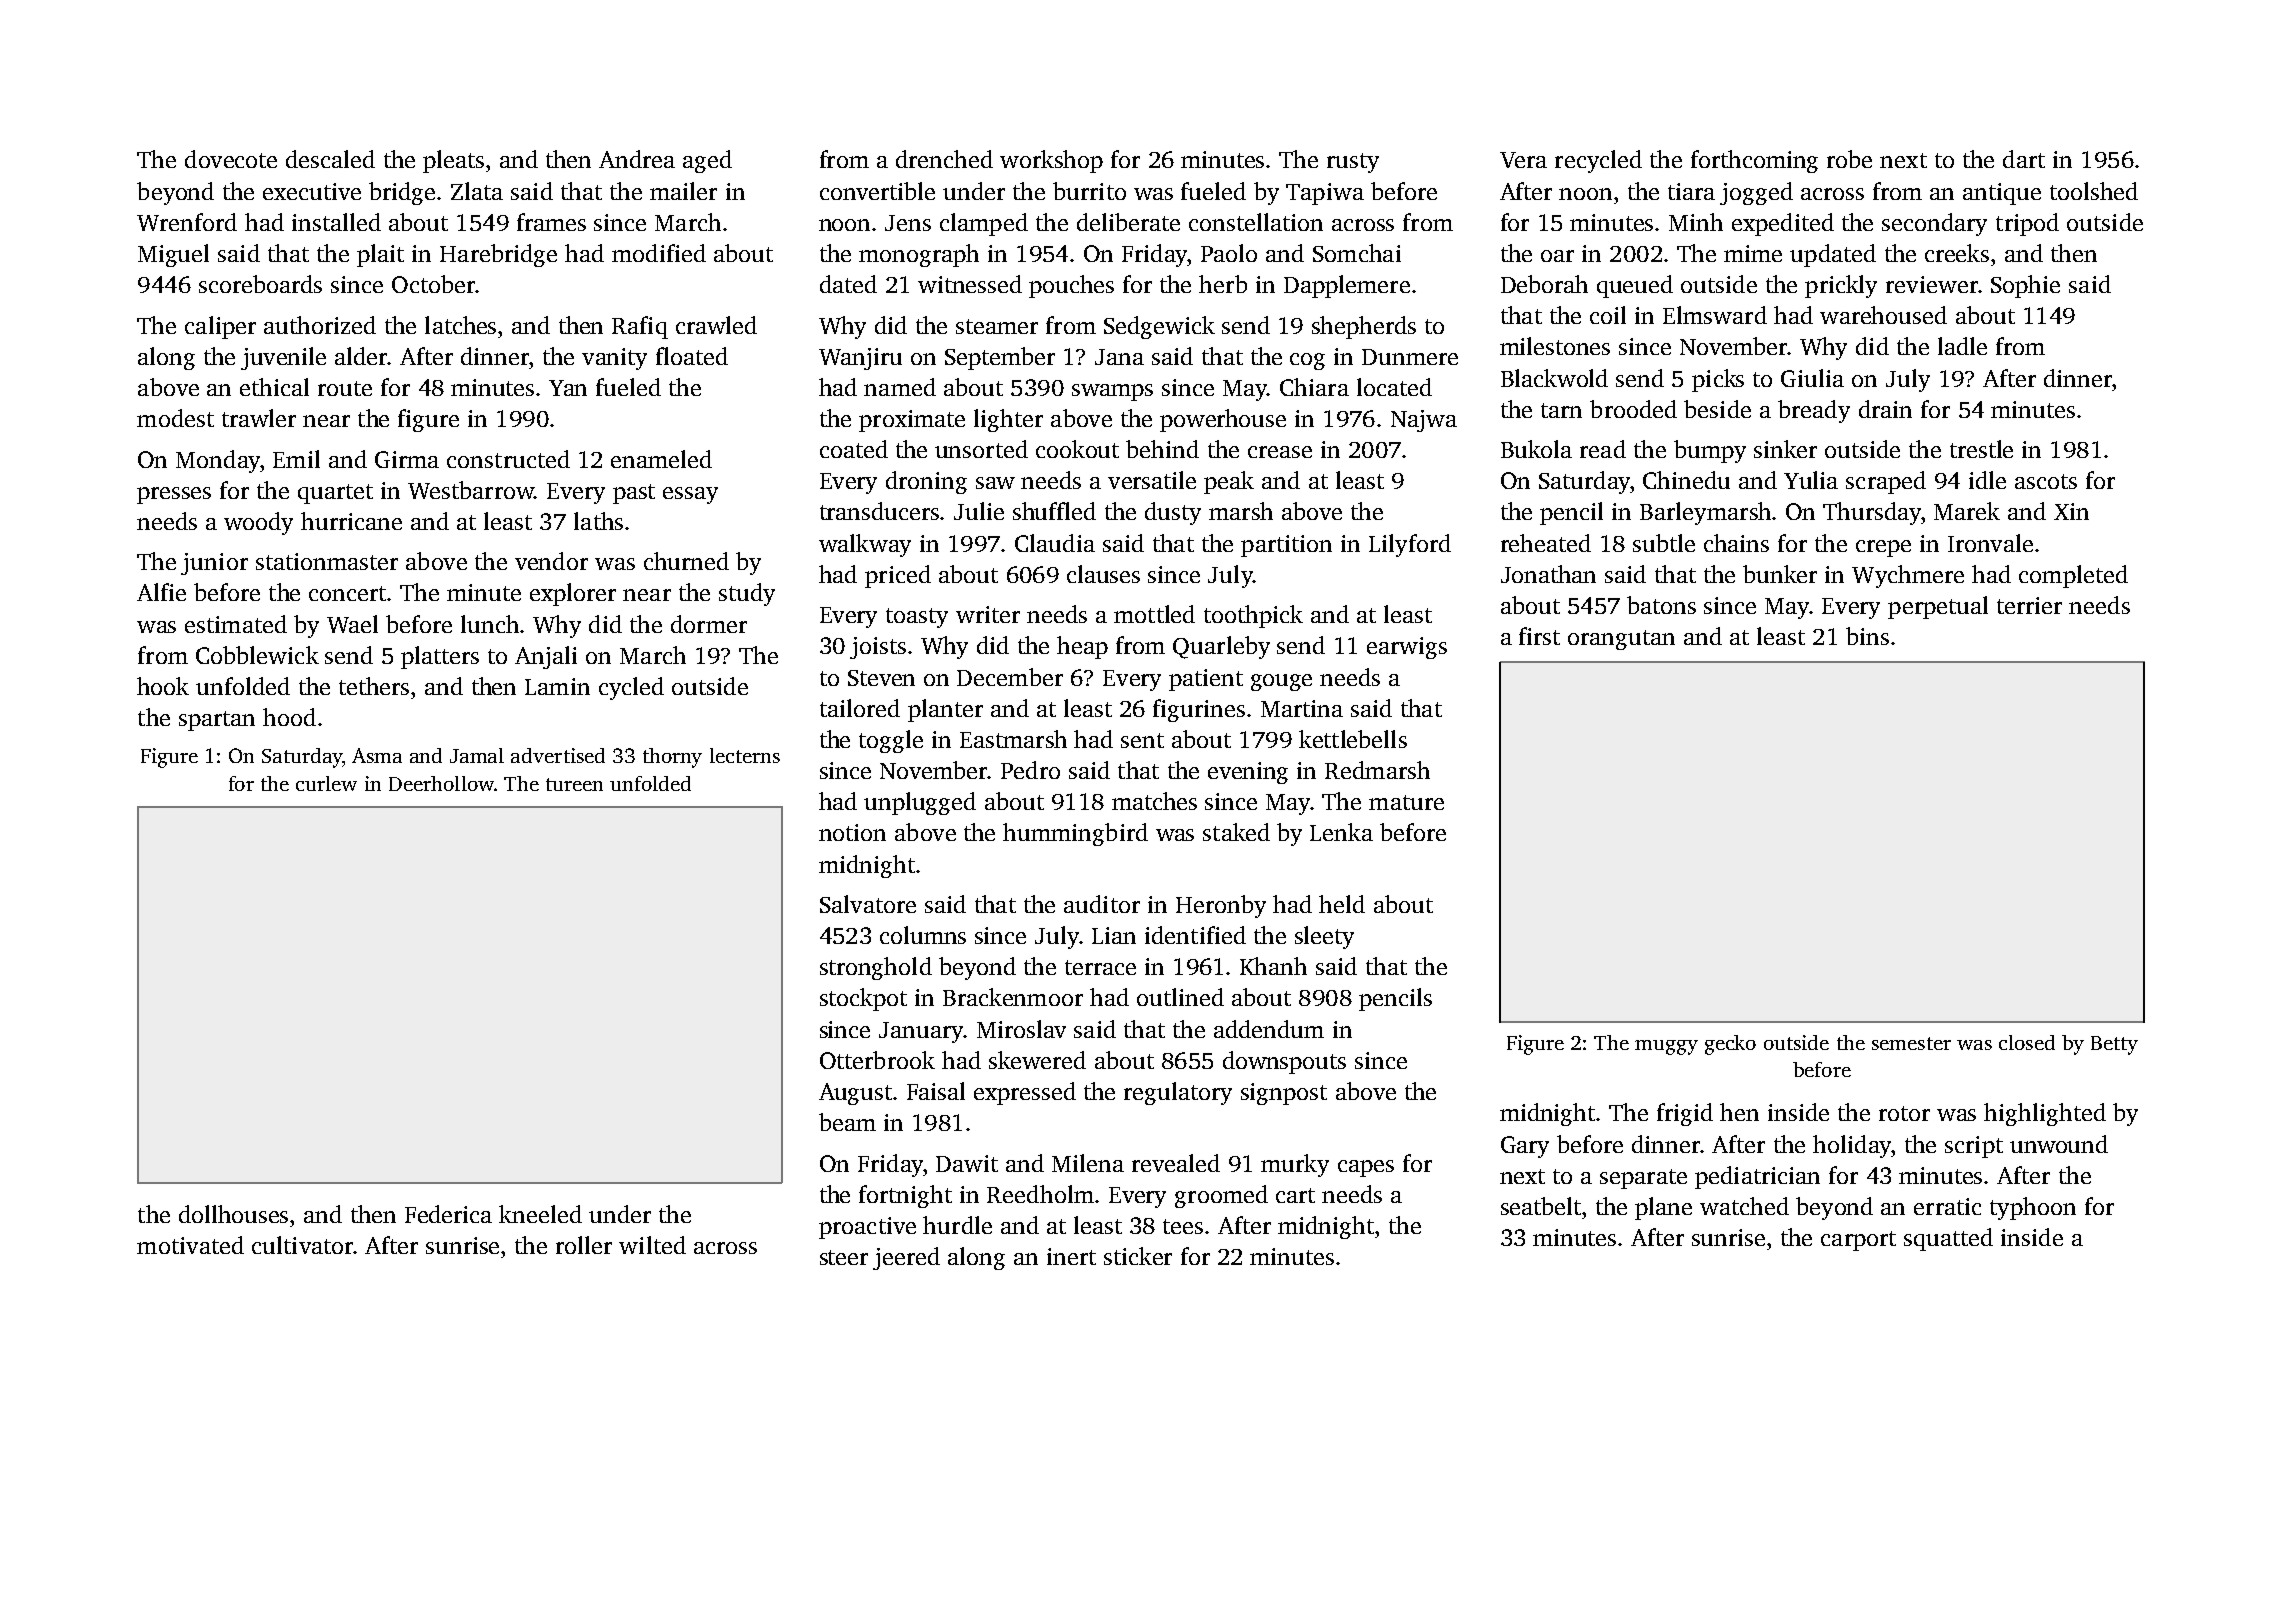  Describe the element at coordinates (2027, 1042) in the screenshot. I see `closed` at that location.
